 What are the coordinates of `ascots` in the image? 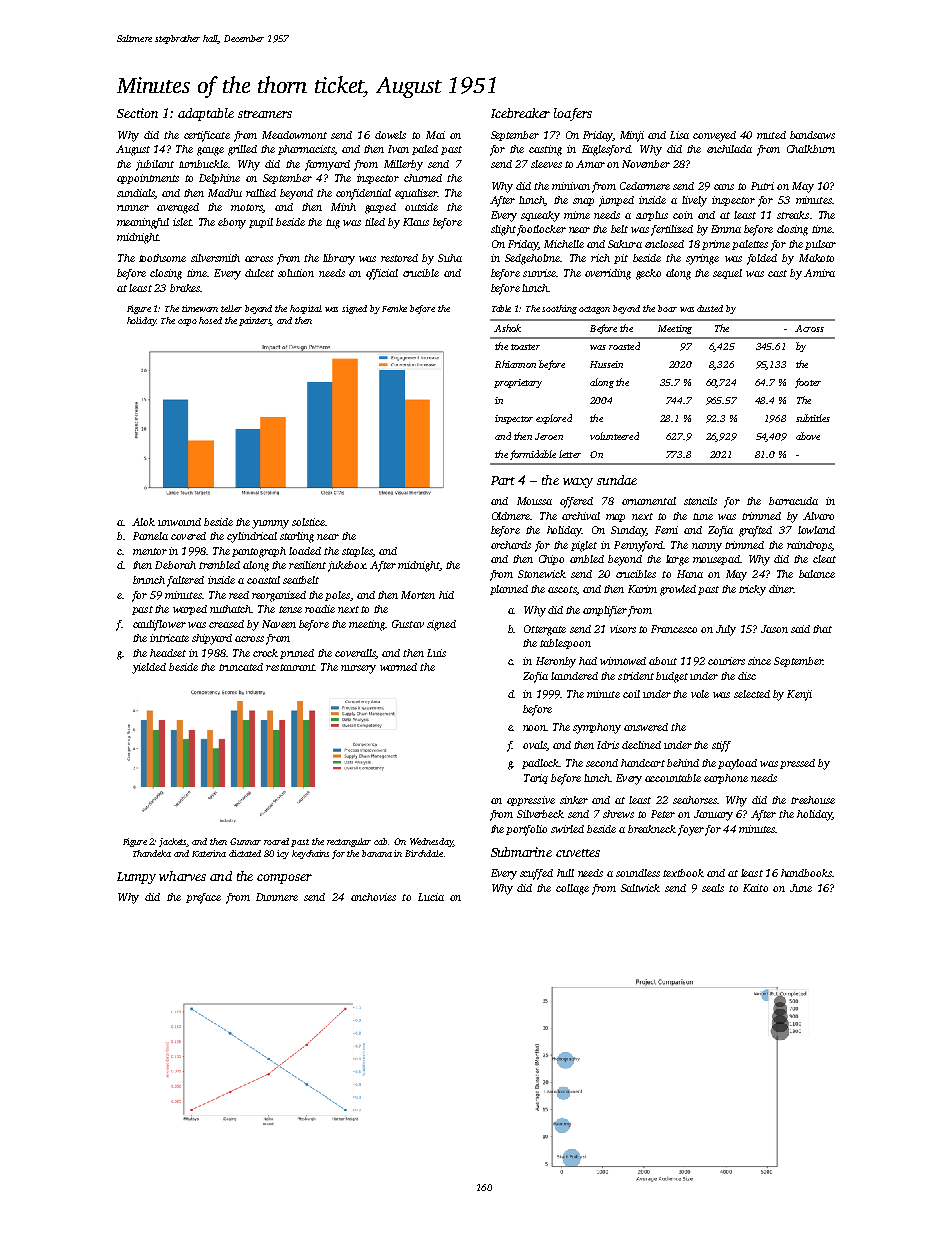 It's located at (562, 589).
